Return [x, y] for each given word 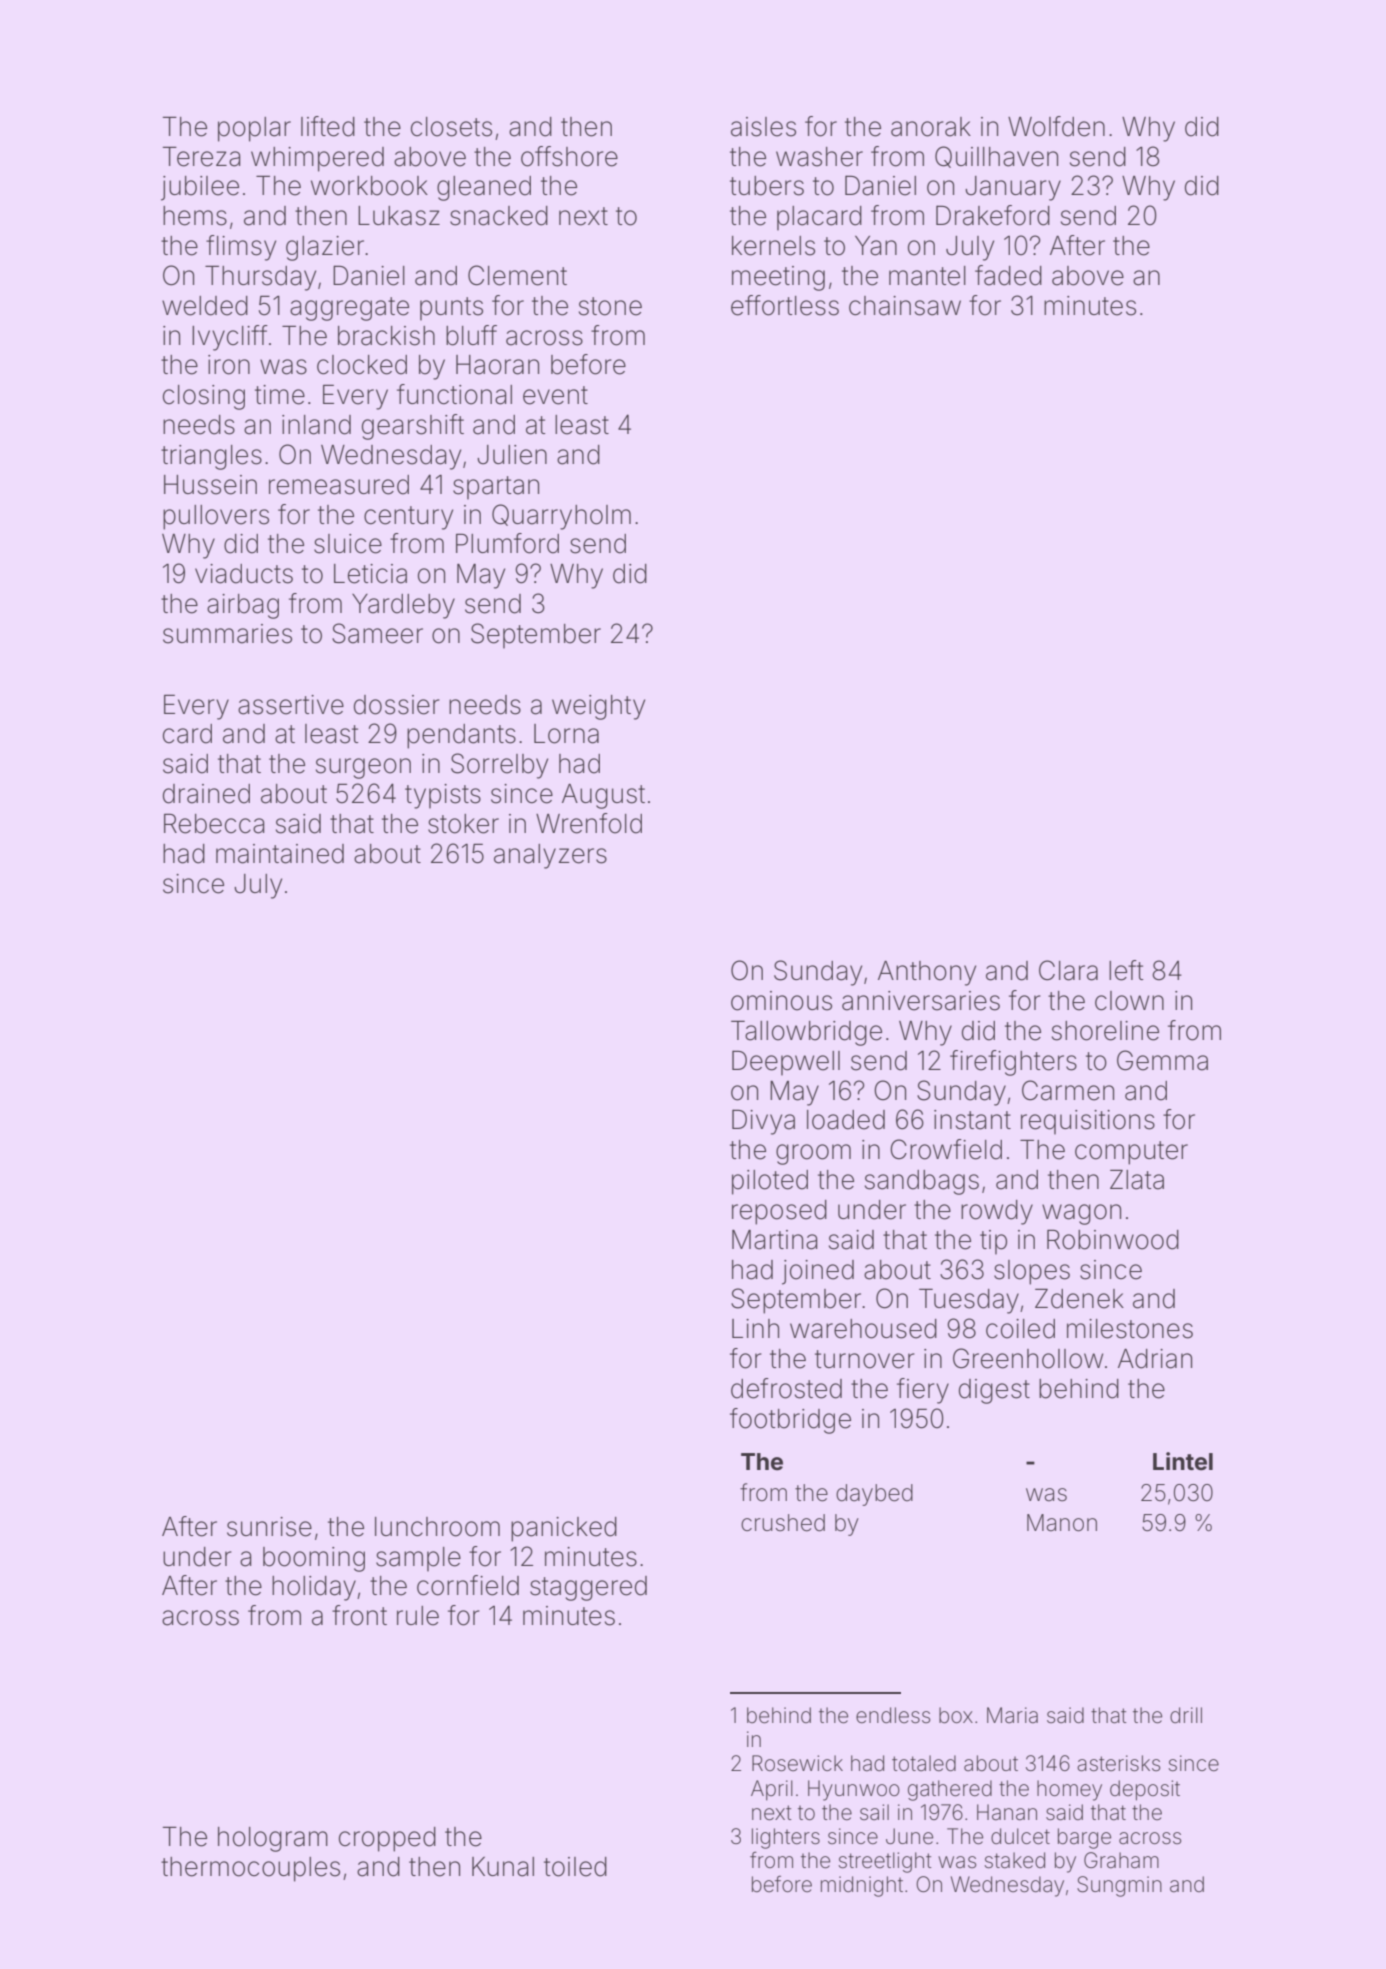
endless [893, 1715]
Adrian [1155, 1359]
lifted [328, 126]
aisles [763, 127]
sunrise [269, 1527]
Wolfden [1056, 126]
